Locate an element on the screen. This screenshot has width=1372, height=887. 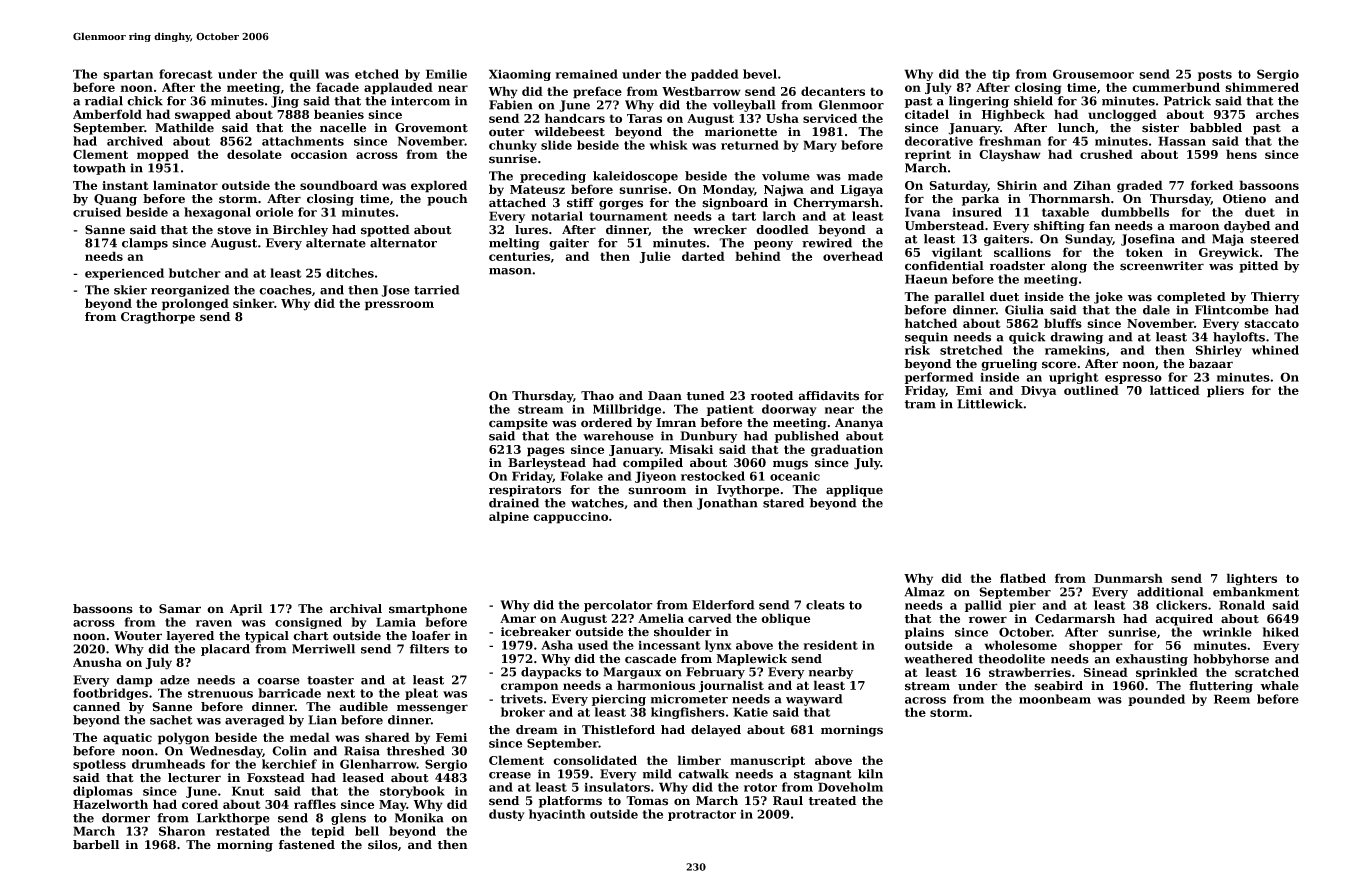
kiln is located at coordinates (870, 774).
